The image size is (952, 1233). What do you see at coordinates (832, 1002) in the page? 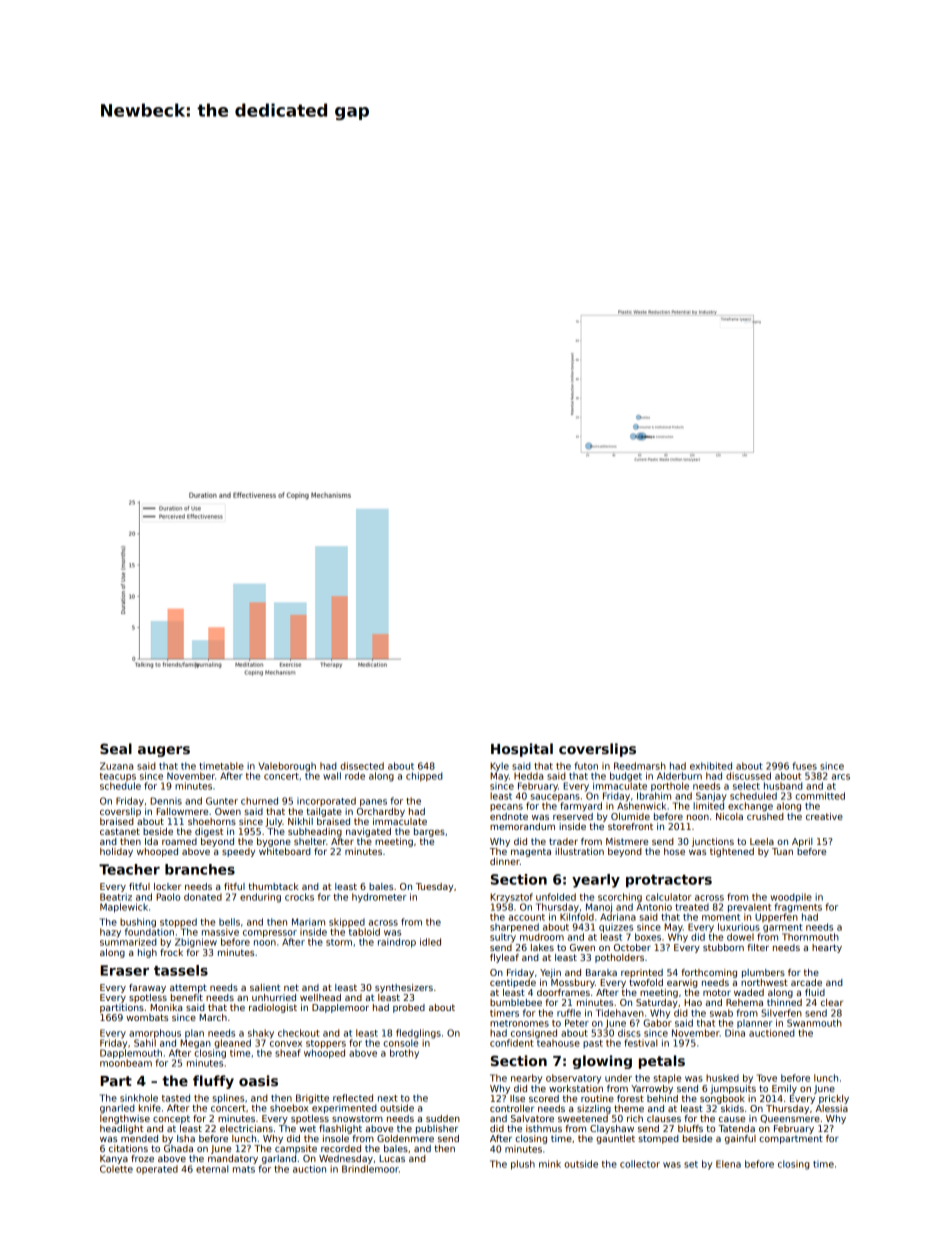
I see `clear` at bounding box center [832, 1002].
